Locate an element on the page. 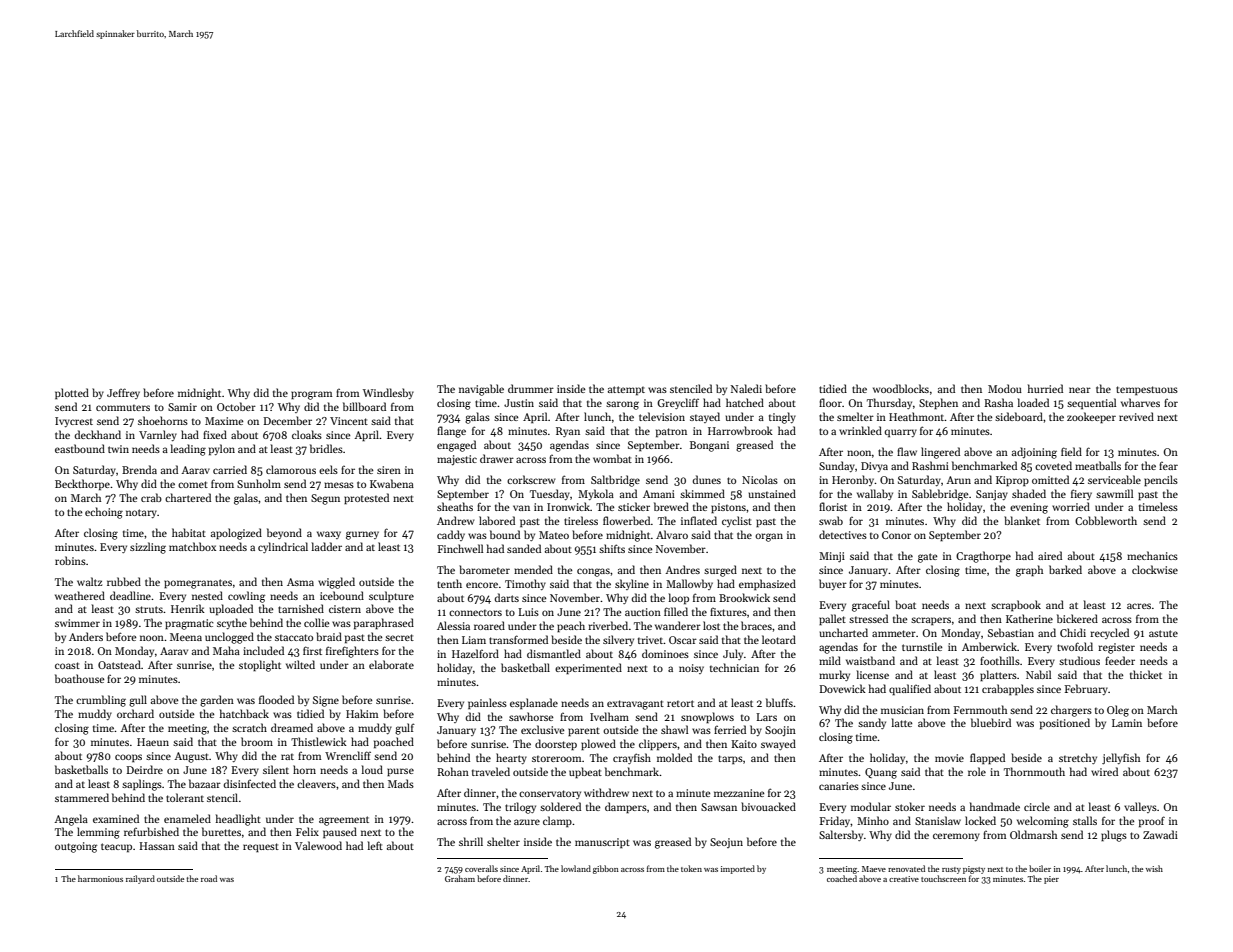  graph is located at coordinates (1029, 571).
